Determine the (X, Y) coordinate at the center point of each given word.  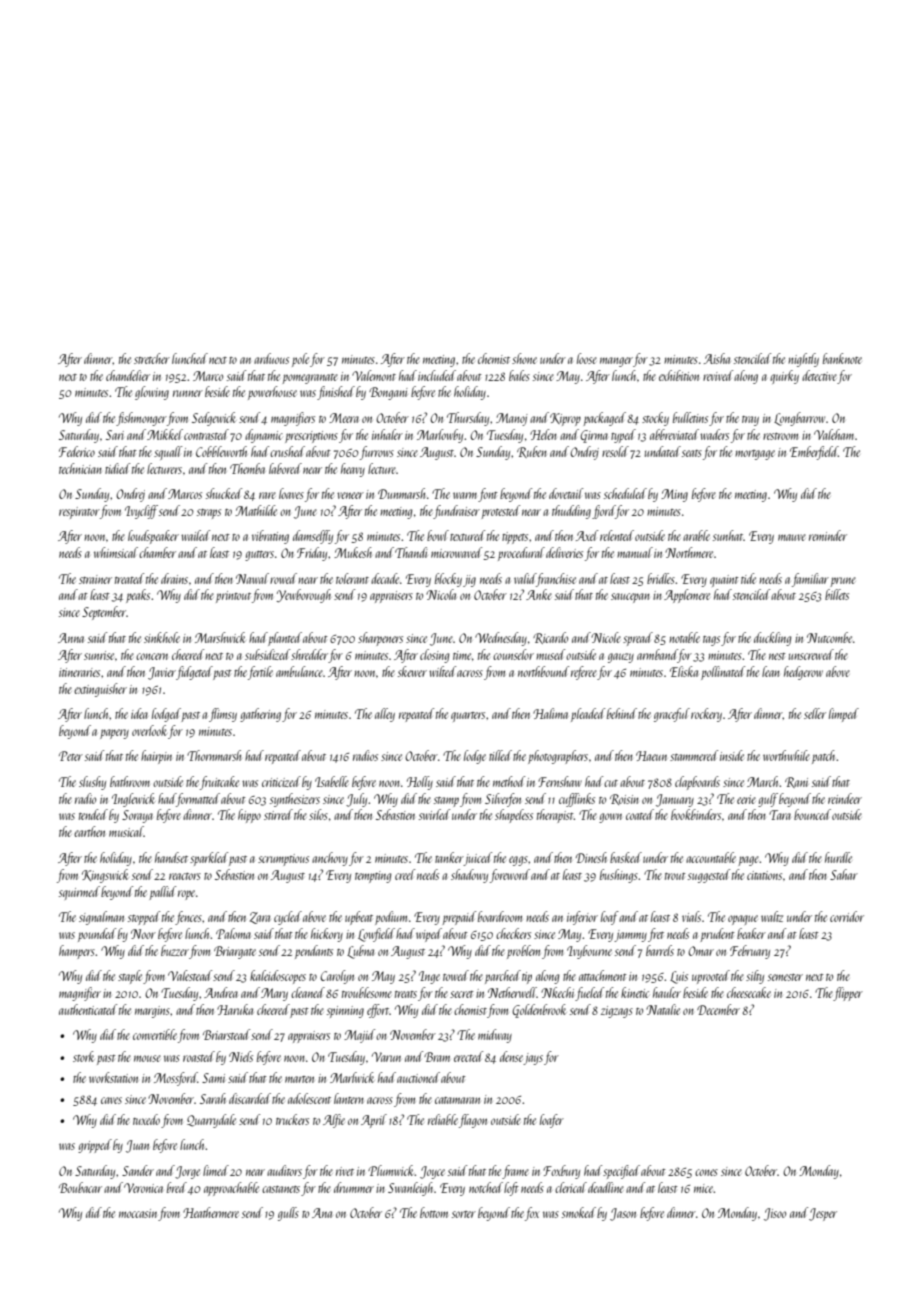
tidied (117, 468)
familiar (810, 580)
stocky (655, 419)
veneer (350, 495)
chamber (157, 552)
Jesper (823, 1214)
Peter (71, 756)
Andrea (221, 992)
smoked (579, 1212)
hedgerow (803, 673)
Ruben (532, 452)
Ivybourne (589, 952)
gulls (288, 1214)
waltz (772, 916)
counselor (513, 654)
